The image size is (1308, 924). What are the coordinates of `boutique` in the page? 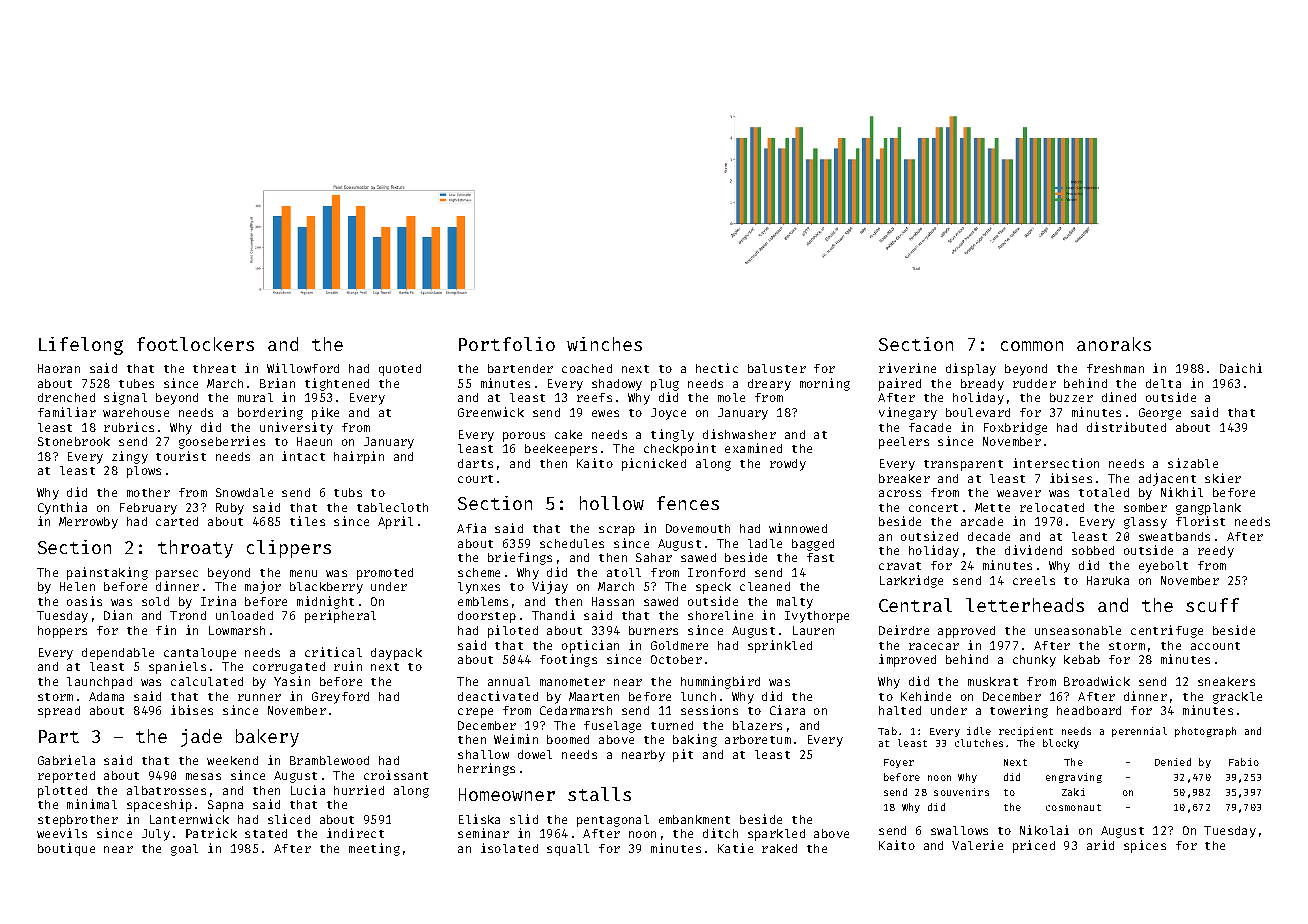 It's located at (66, 849).
